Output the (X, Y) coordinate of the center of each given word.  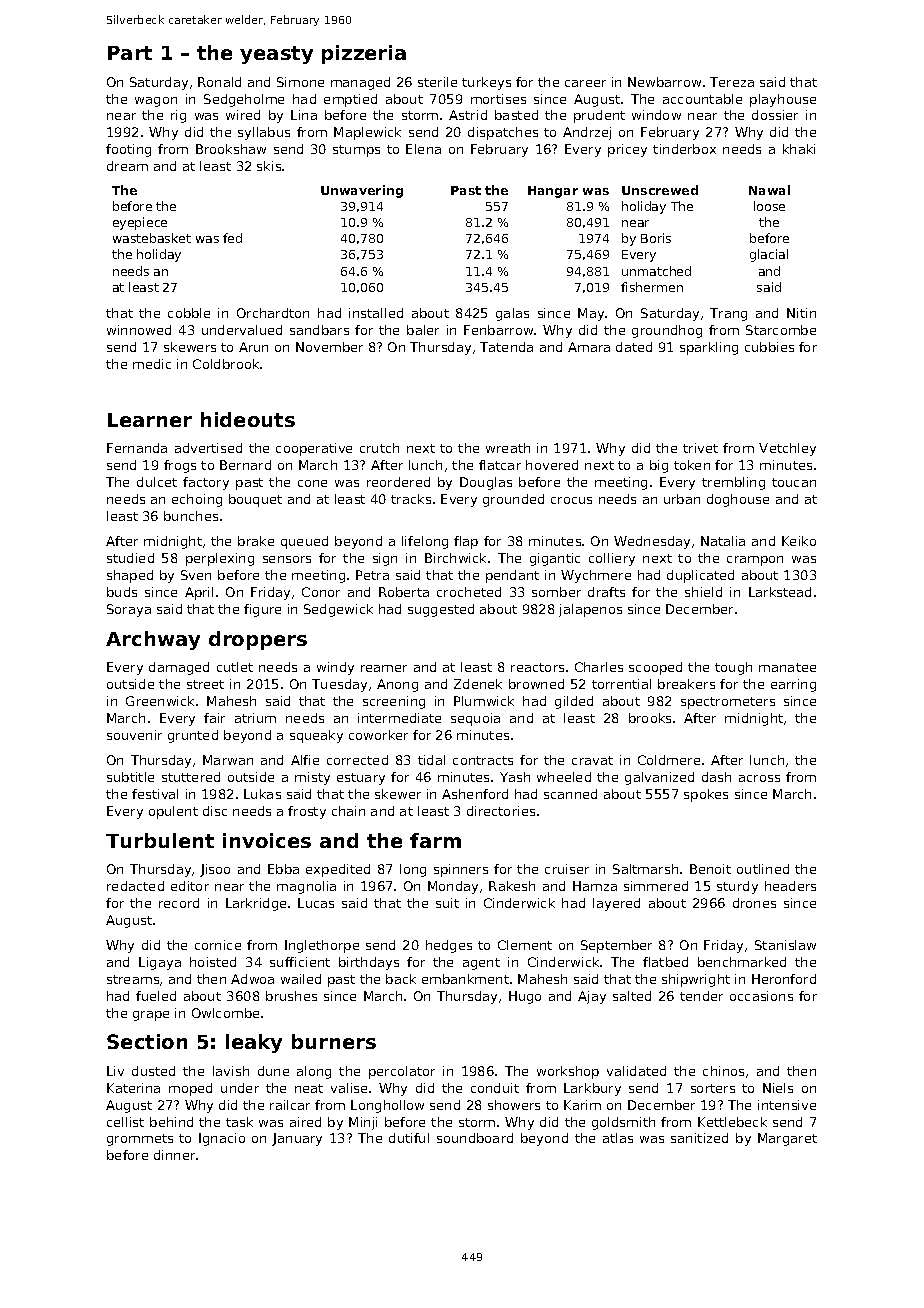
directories (501, 811)
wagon (156, 102)
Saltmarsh (645, 869)
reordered (398, 482)
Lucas (316, 903)
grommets (140, 1140)
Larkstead (780, 592)
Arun (253, 347)
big (659, 466)
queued (304, 542)
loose (769, 206)
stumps (356, 151)
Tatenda (506, 347)
